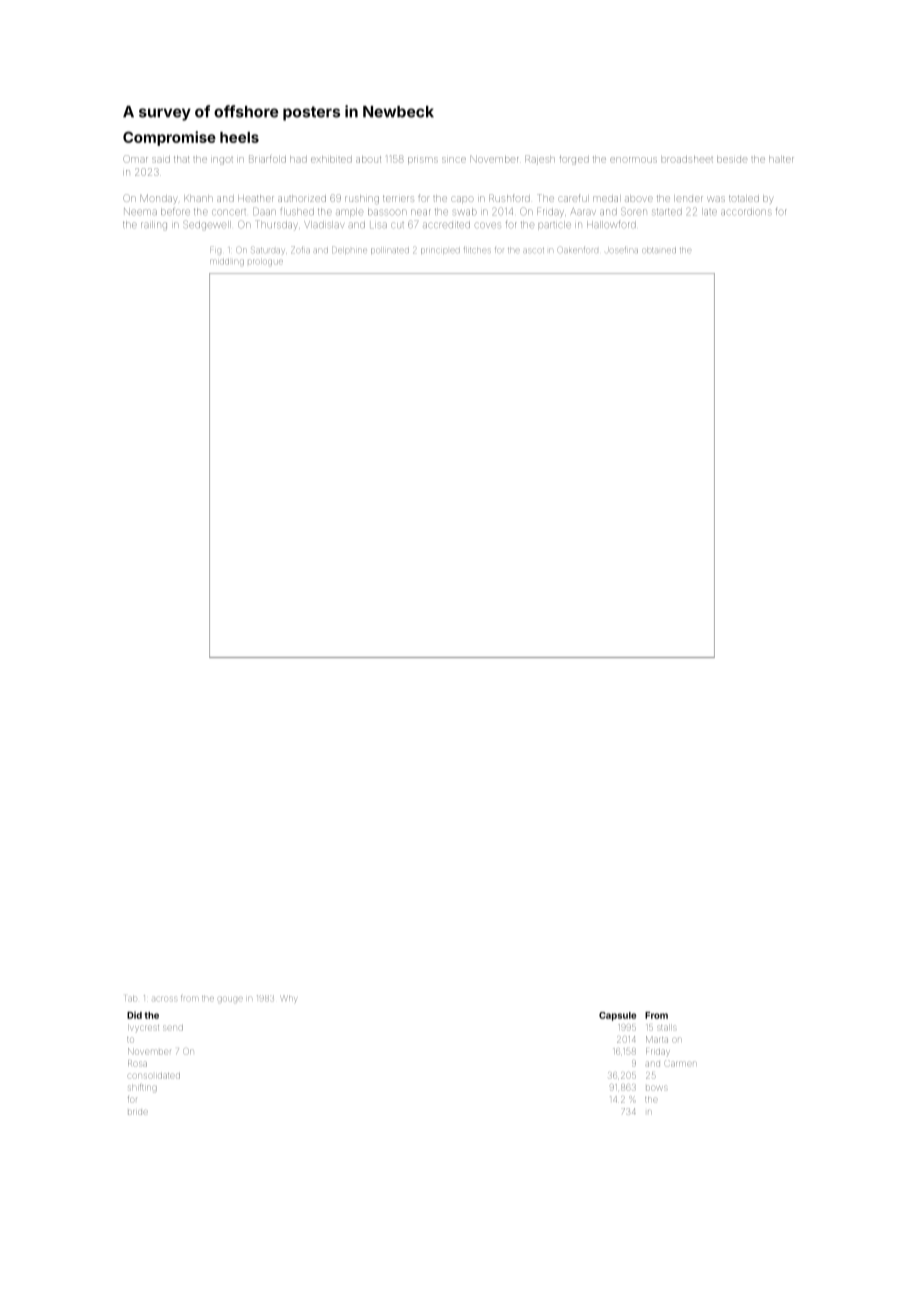 The width and height of the image is (924, 1308). What do you see at coordinates (689, 199) in the image?
I see `lender` at bounding box center [689, 199].
